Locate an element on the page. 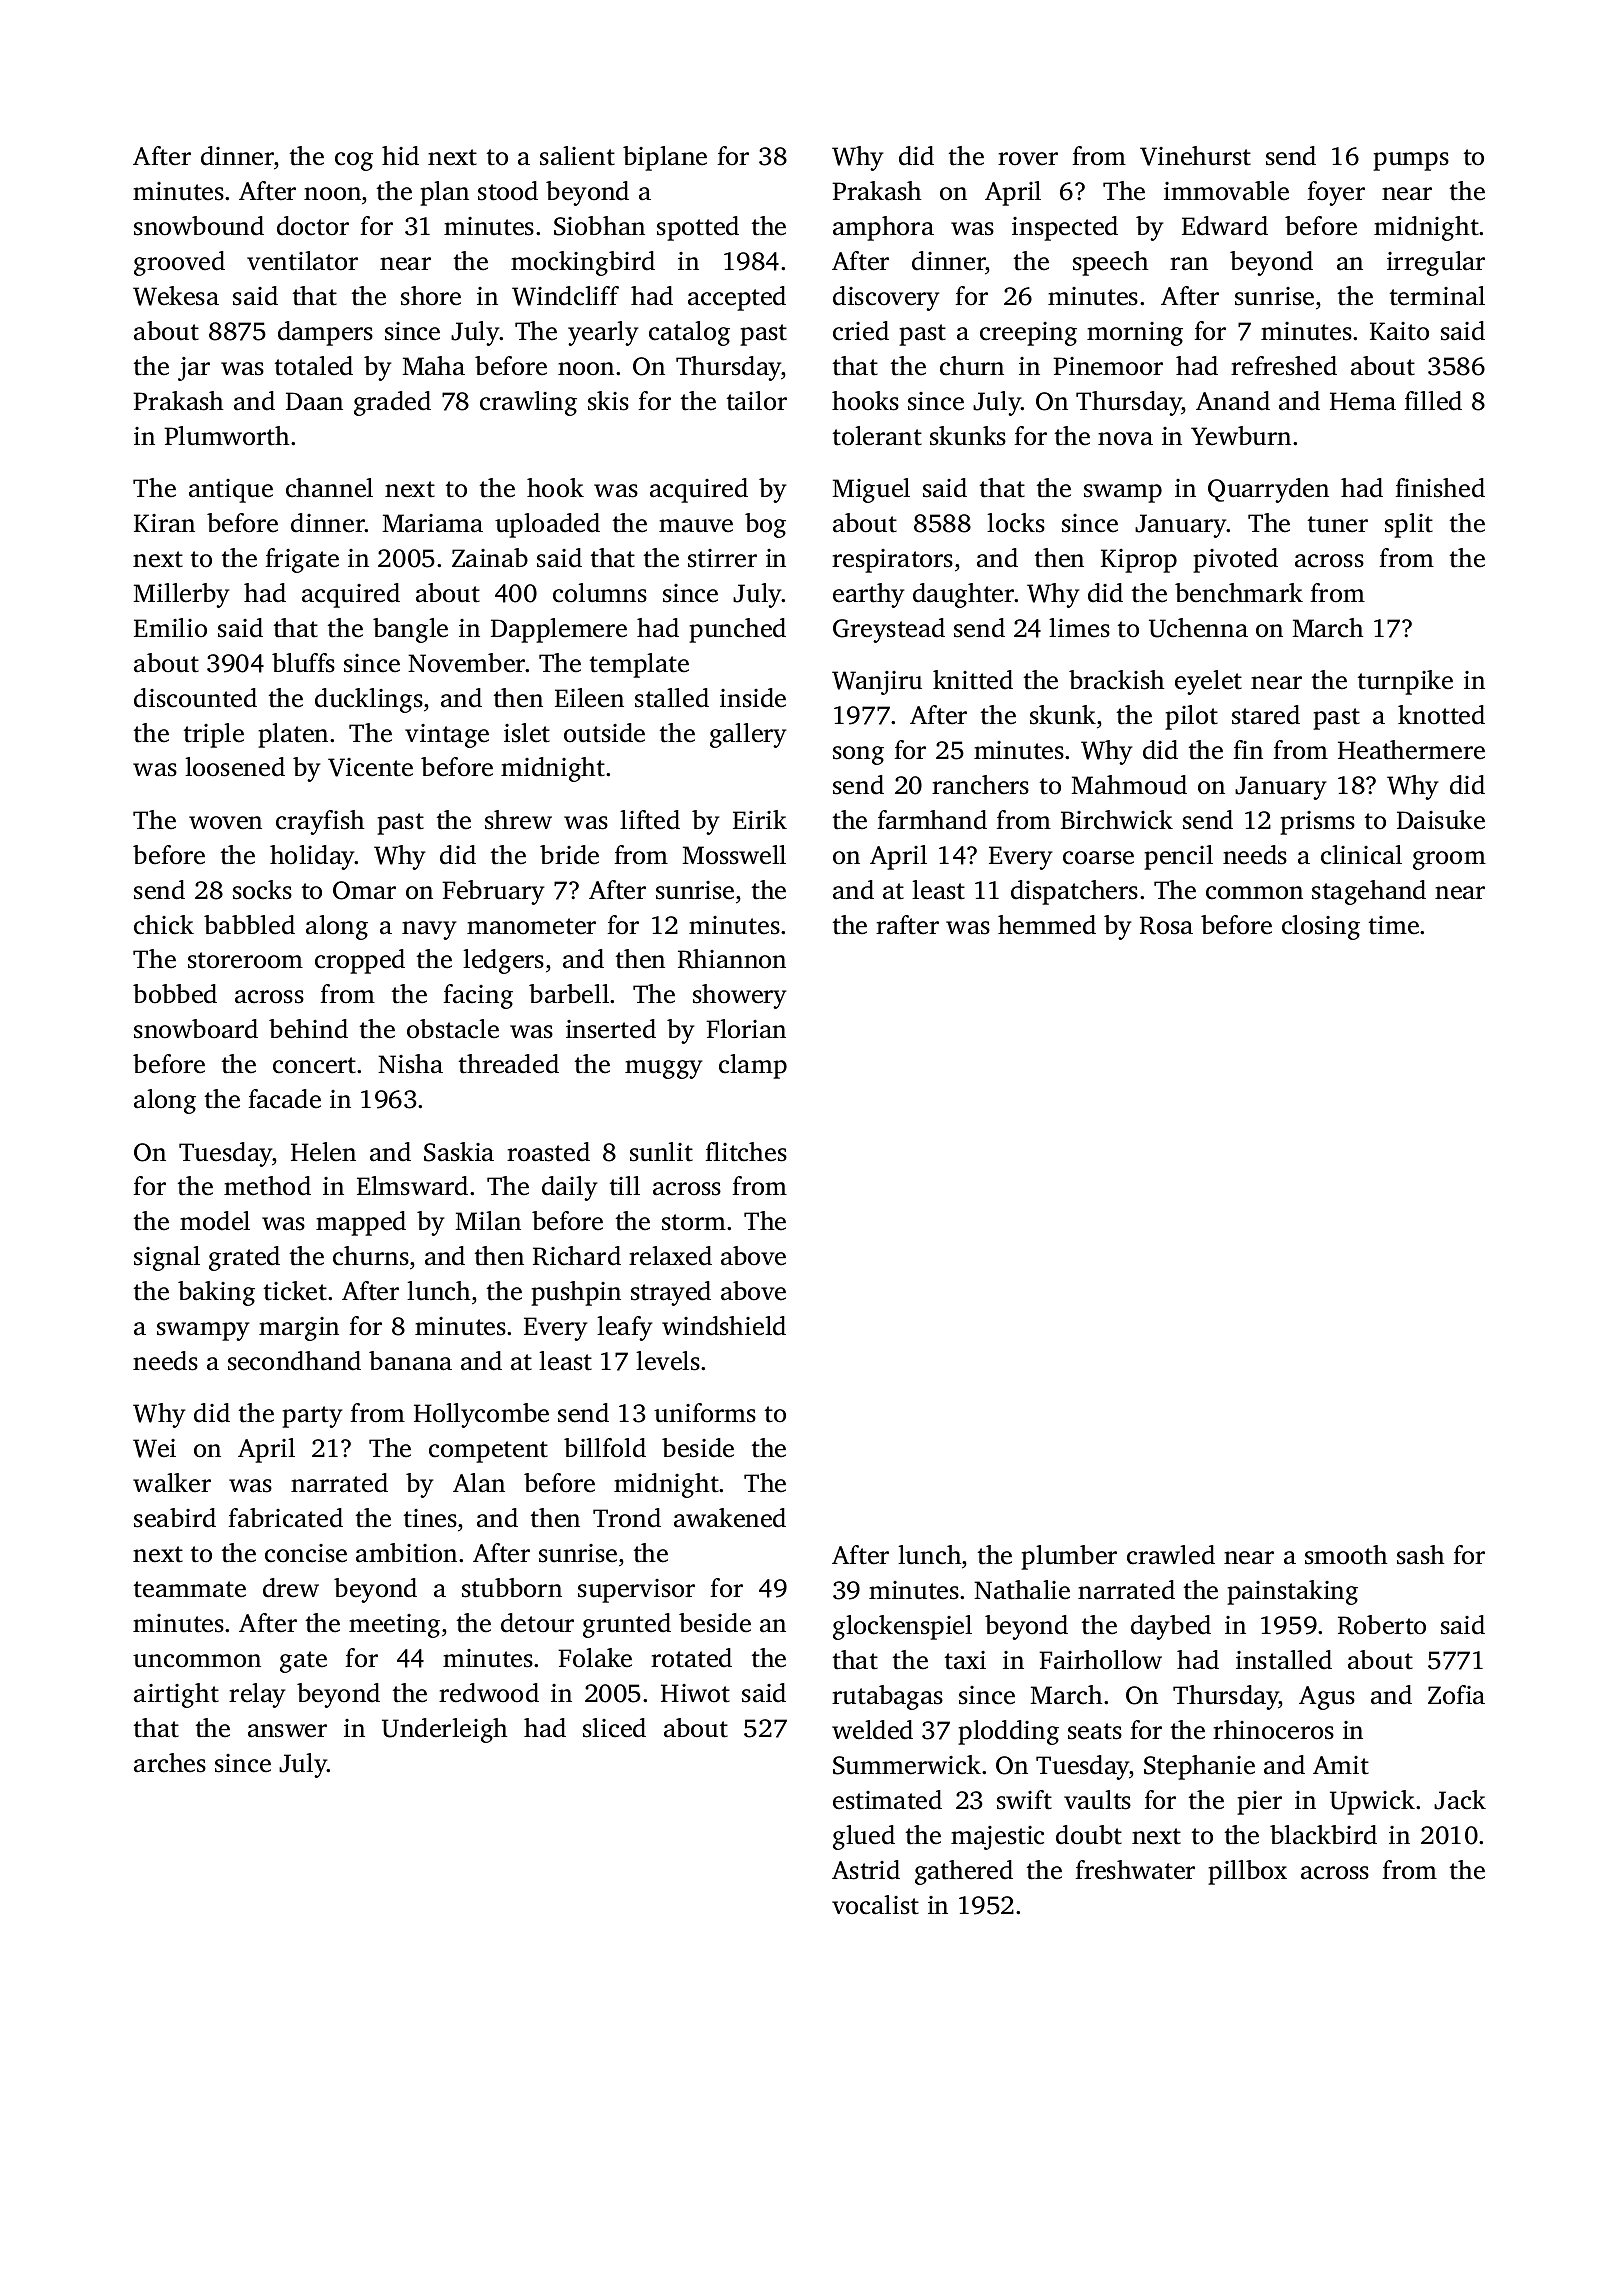  pivoted is located at coordinates (1235, 560).
